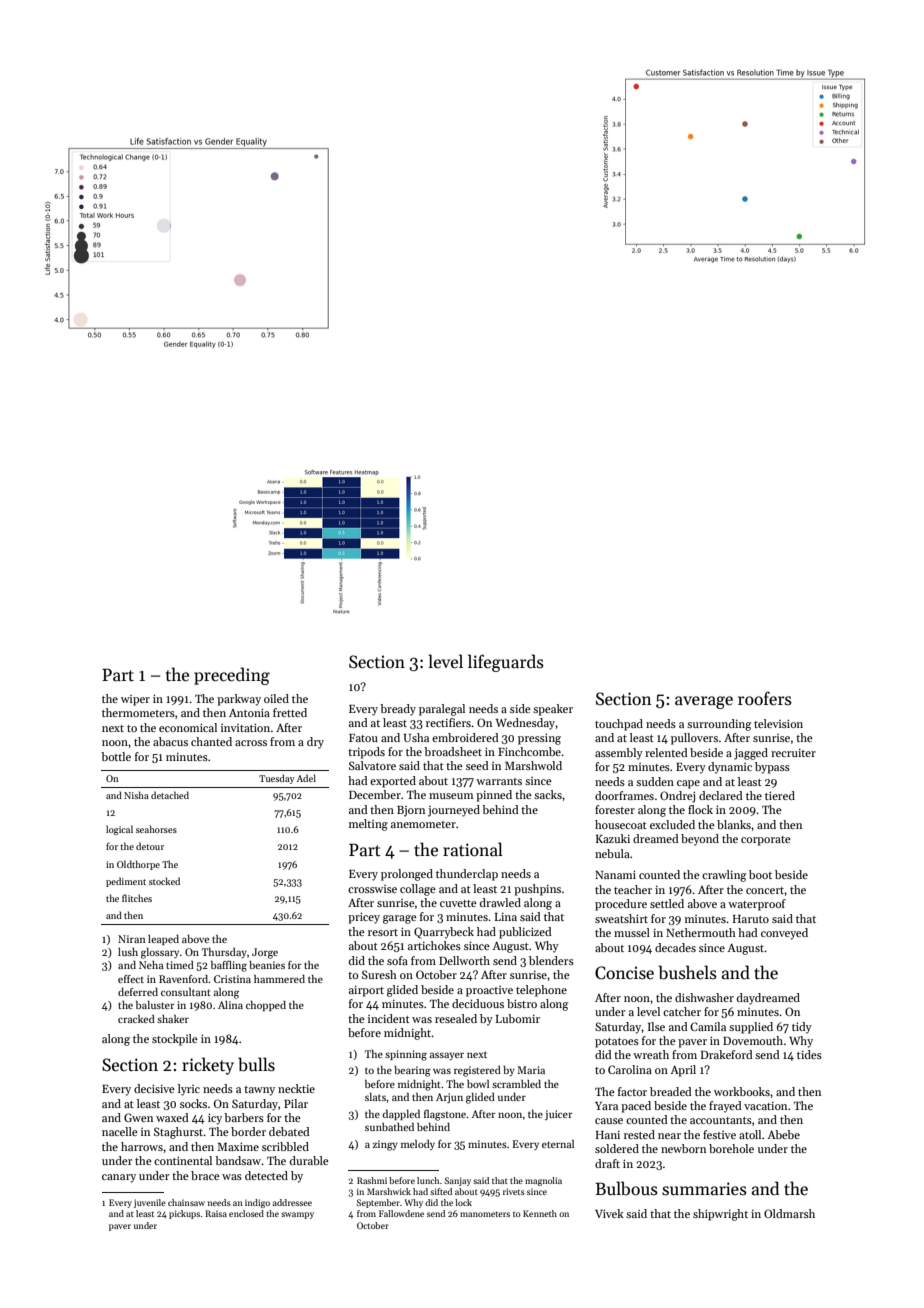  Describe the element at coordinates (389, 1127) in the screenshot. I see `sunbathed` at that location.
